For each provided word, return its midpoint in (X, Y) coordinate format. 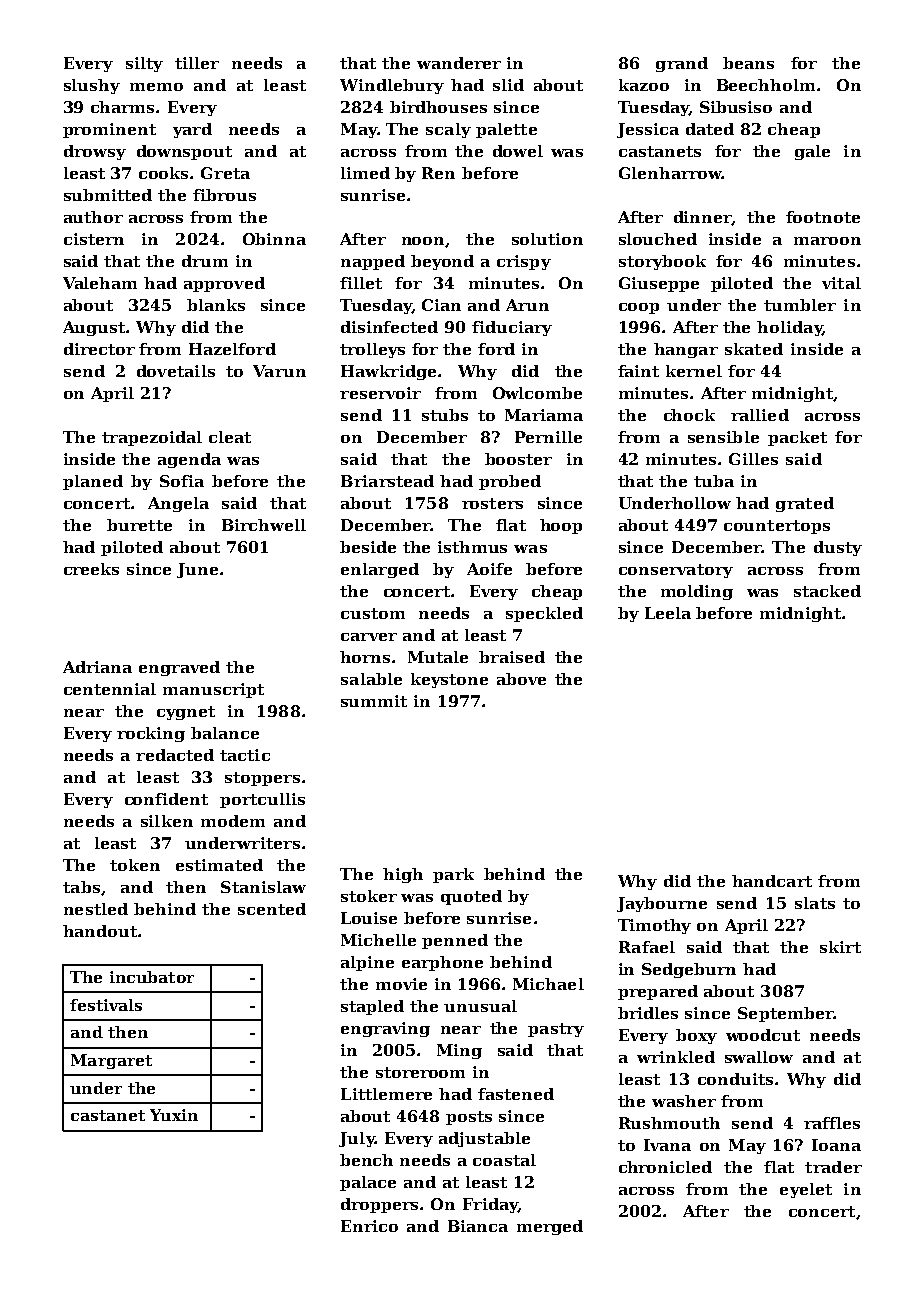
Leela (668, 613)
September (786, 1014)
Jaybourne (662, 904)
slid (508, 85)
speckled (544, 614)
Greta (225, 173)
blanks (216, 305)
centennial (110, 689)
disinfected (389, 327)
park (453, 875)
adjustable (484, 1139)
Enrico (369, 1226)
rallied (760, 415)
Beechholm (766, 85)
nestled (96, 909)
